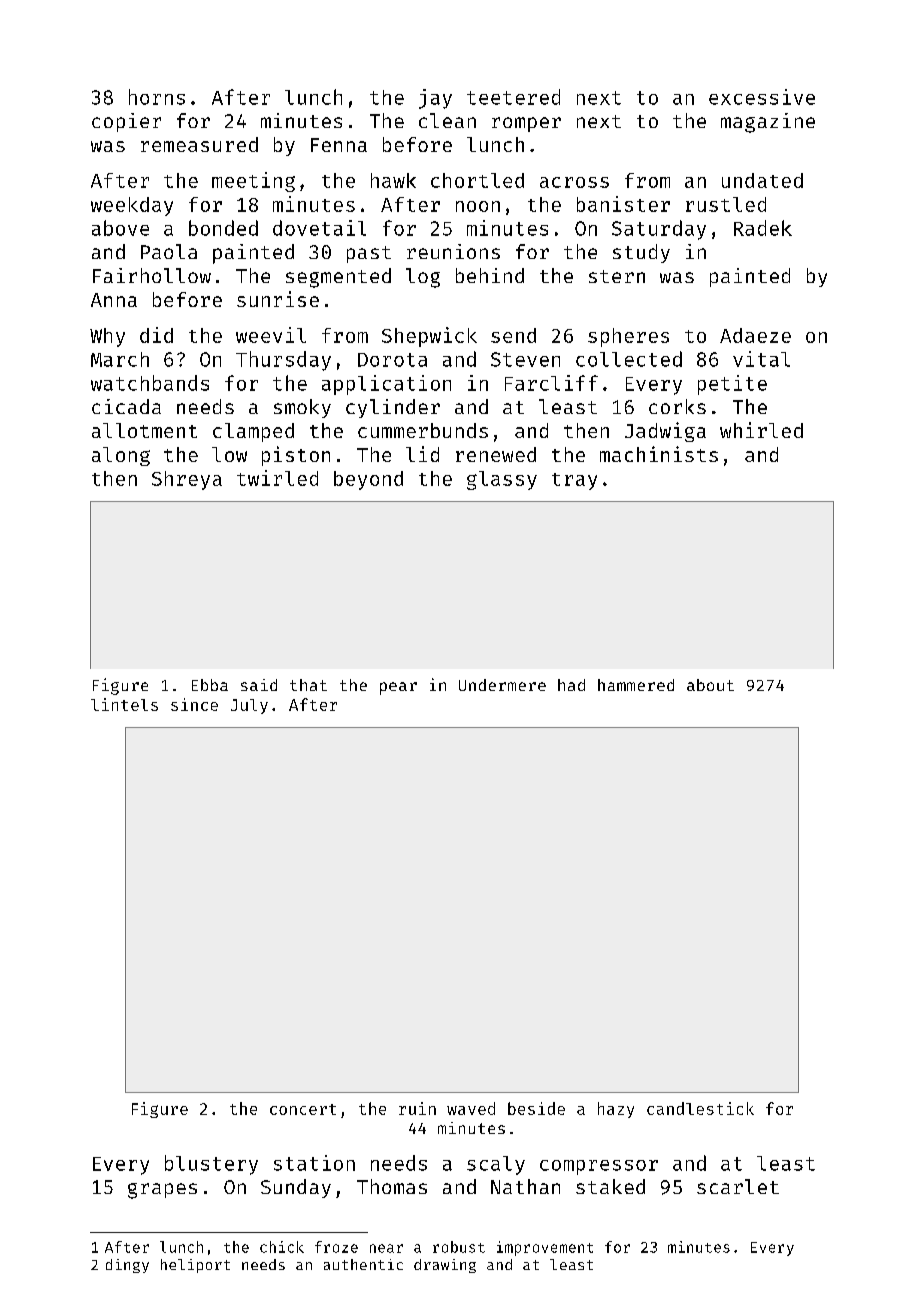 The image size is (924, 1308). What do you see at coordinates (477, 180) in the page?
I see `chortled` at bounding box center [477, 180].
